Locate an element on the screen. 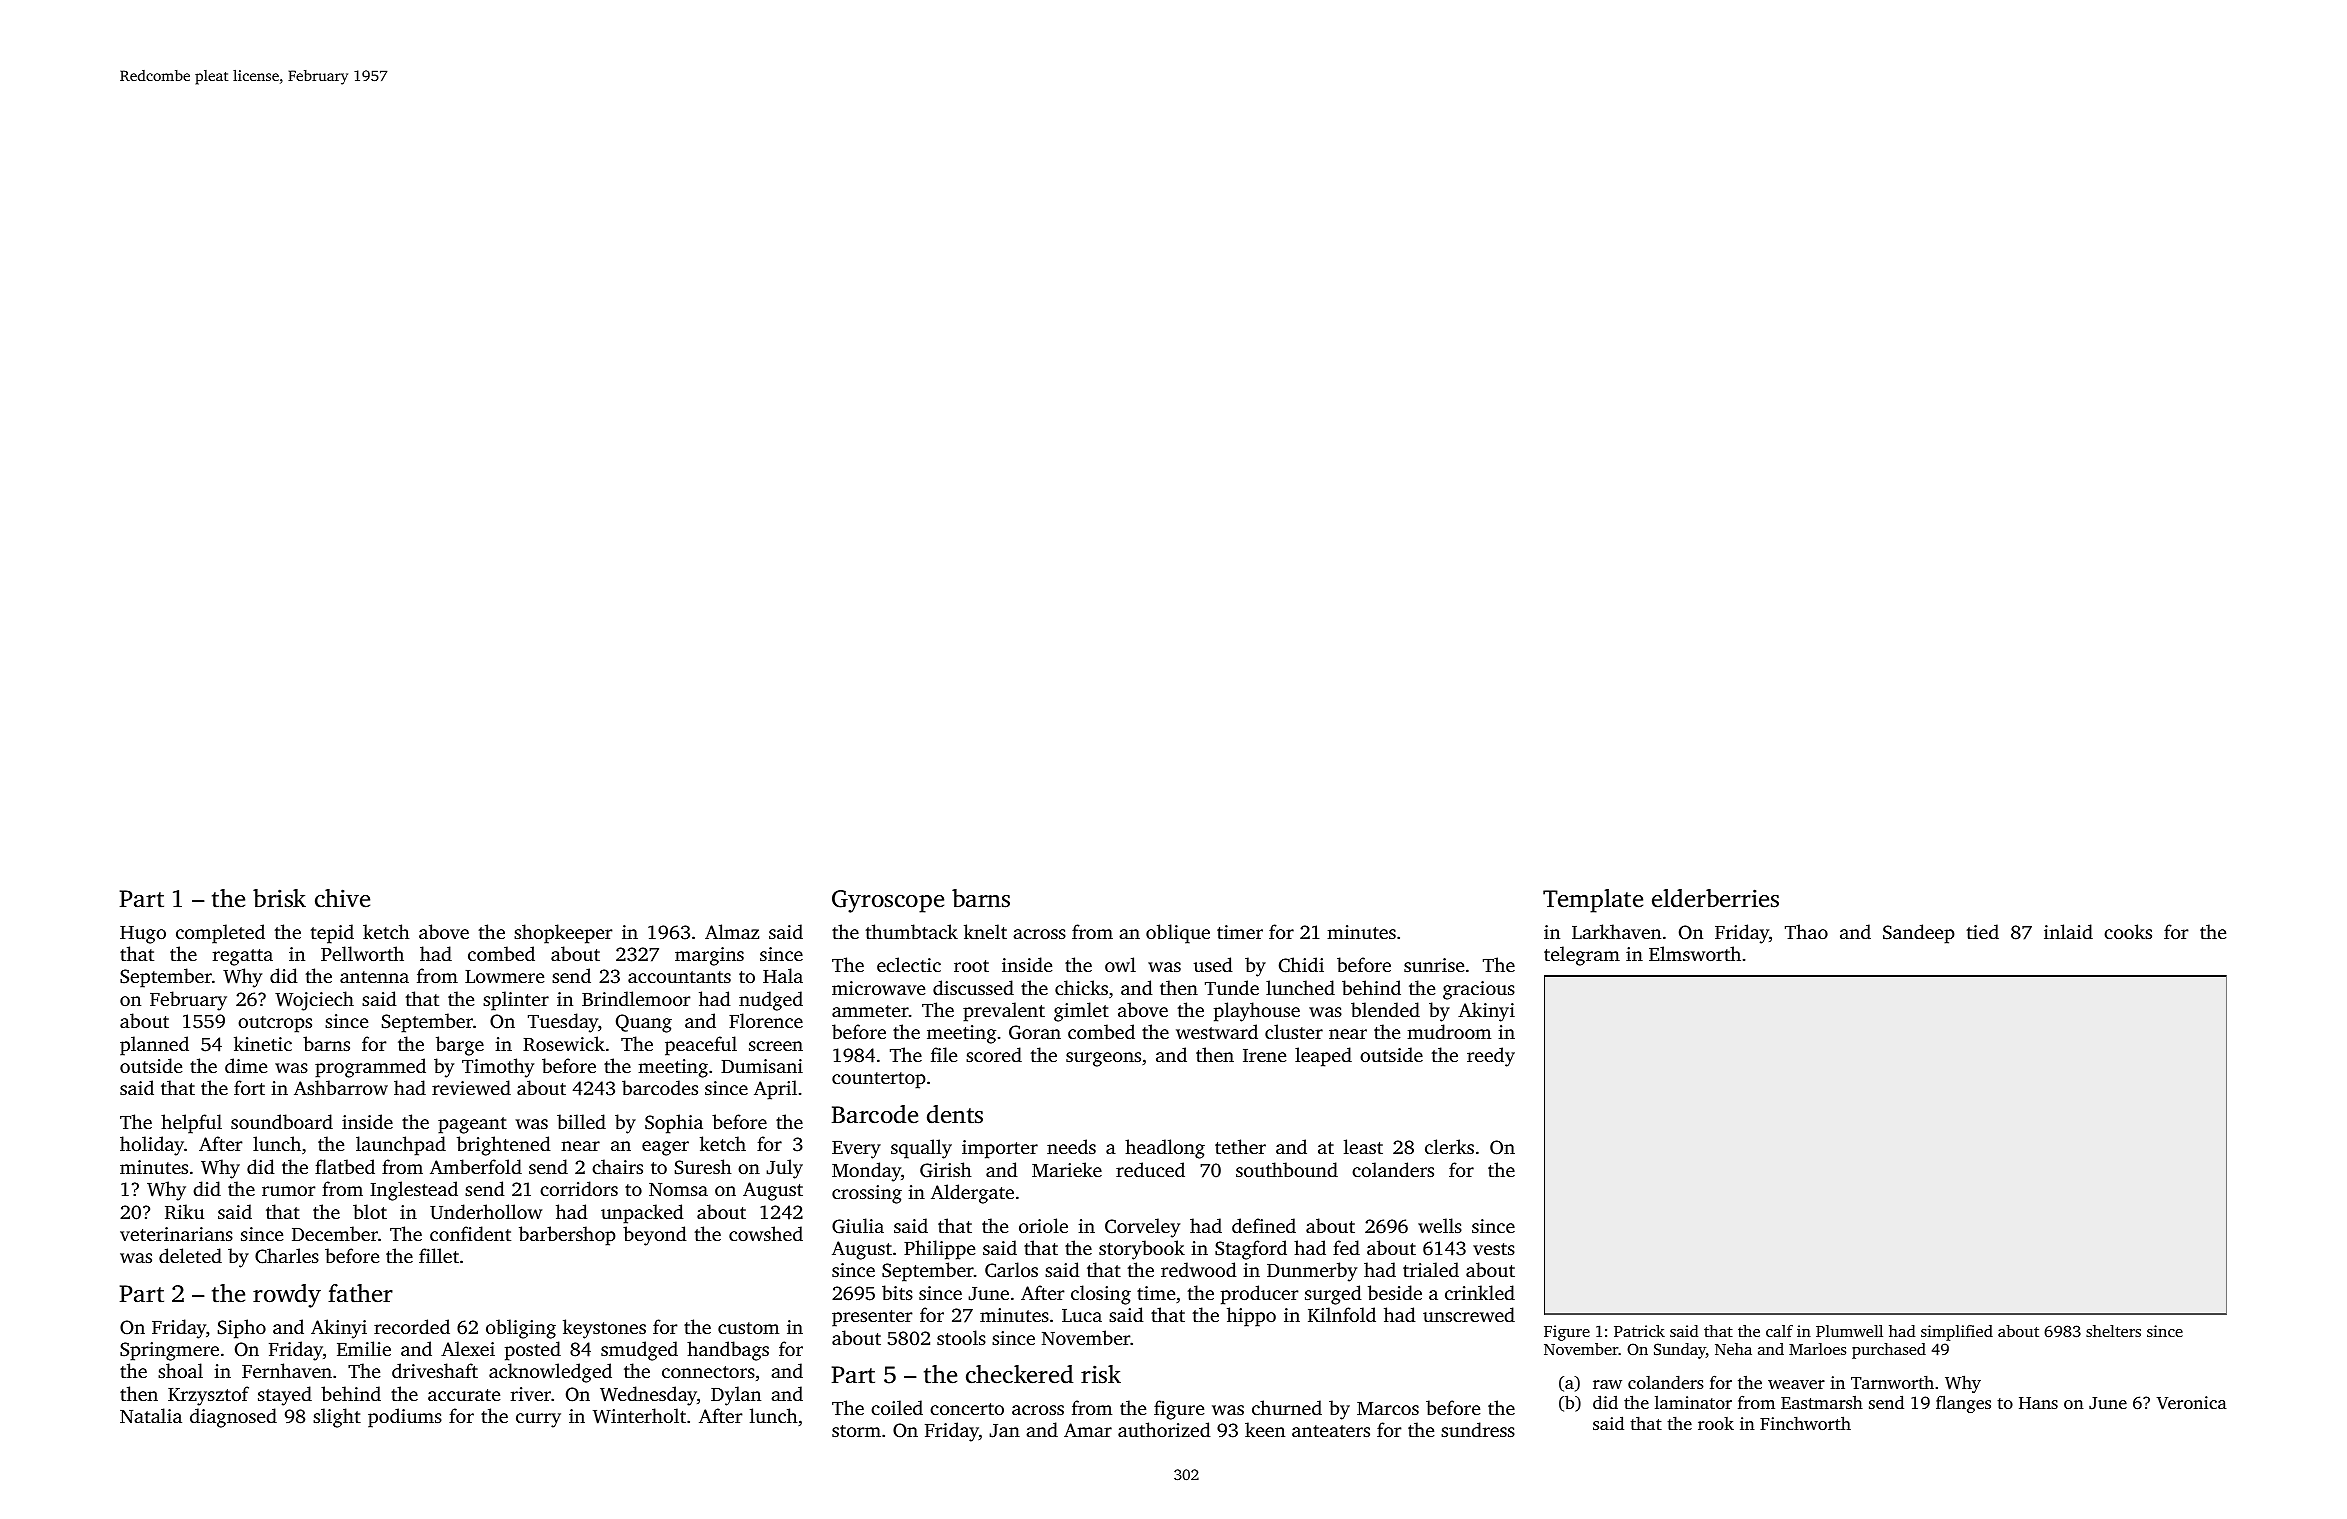  Finchworth is located at coordinates (1805, 1423).
